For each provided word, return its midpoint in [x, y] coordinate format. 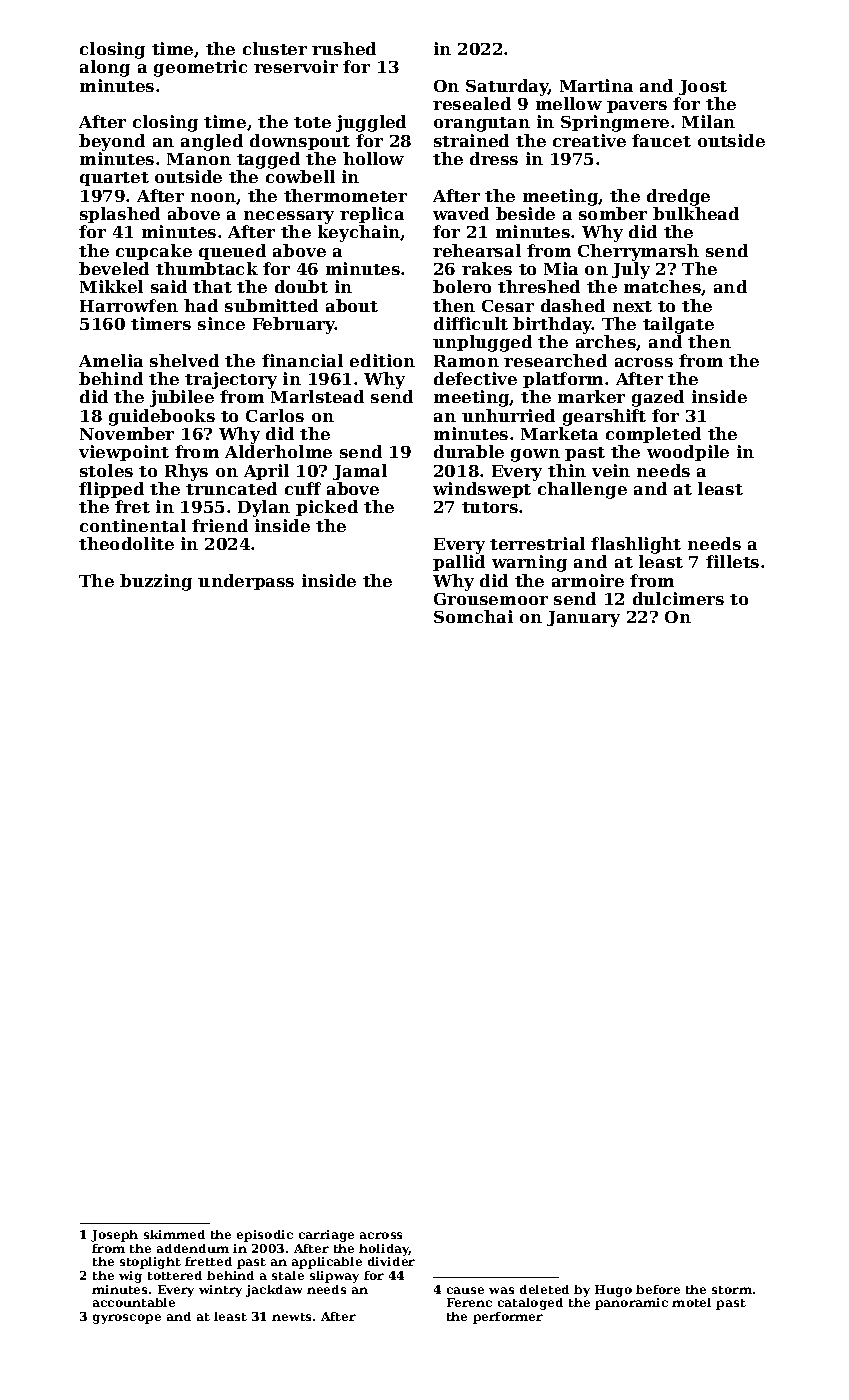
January [583, 619]
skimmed [174, 1234]
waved [461, 213]
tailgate [678, 325]
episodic [265, 1236]
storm [732, 1290]
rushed [344, 48]
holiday [384, 1250]
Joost [703, 87]
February [294, 325]
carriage [326, 1236]
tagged [268, 160]
